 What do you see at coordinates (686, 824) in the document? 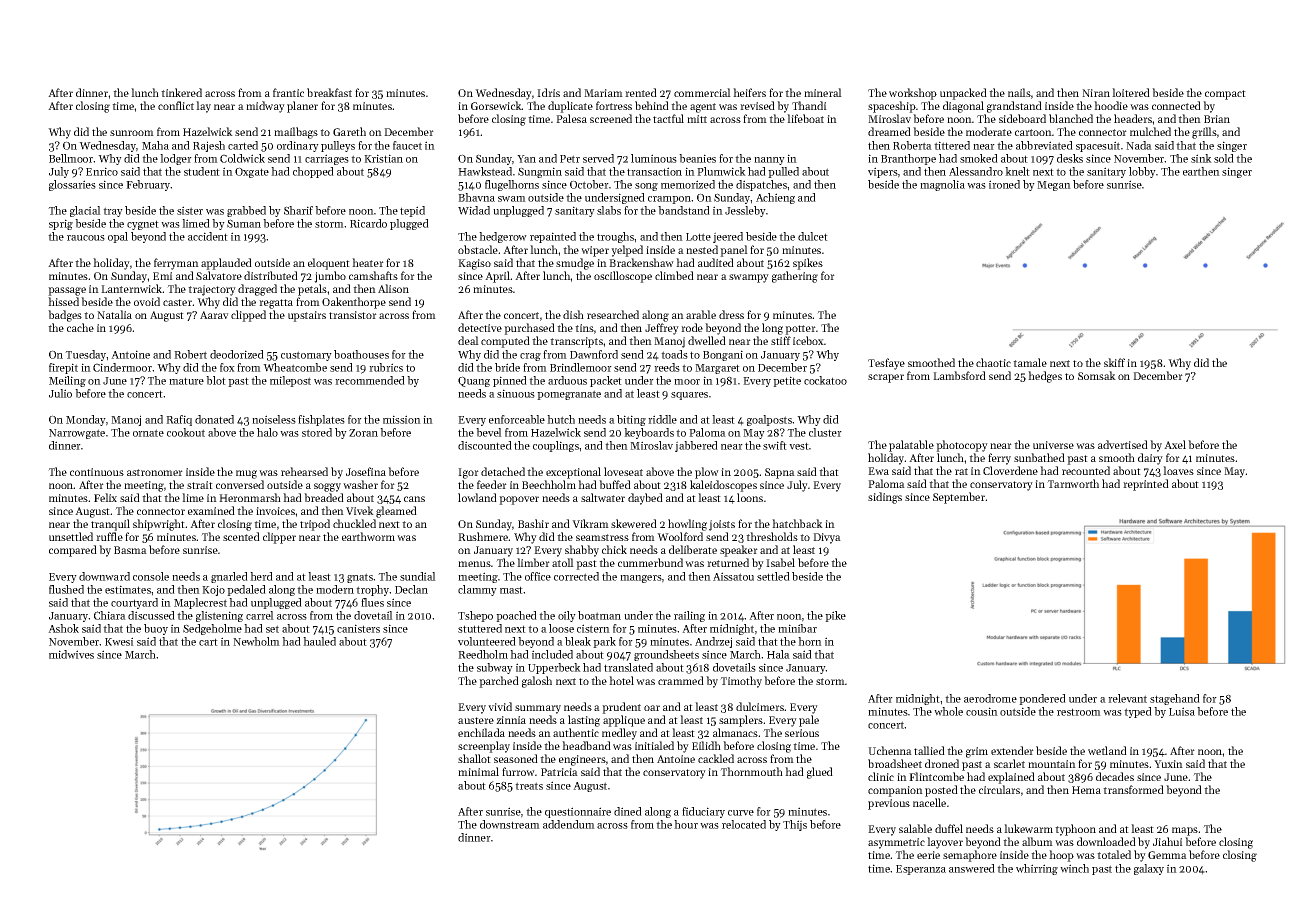
I see `hour` at bounding box center [686, 824].
